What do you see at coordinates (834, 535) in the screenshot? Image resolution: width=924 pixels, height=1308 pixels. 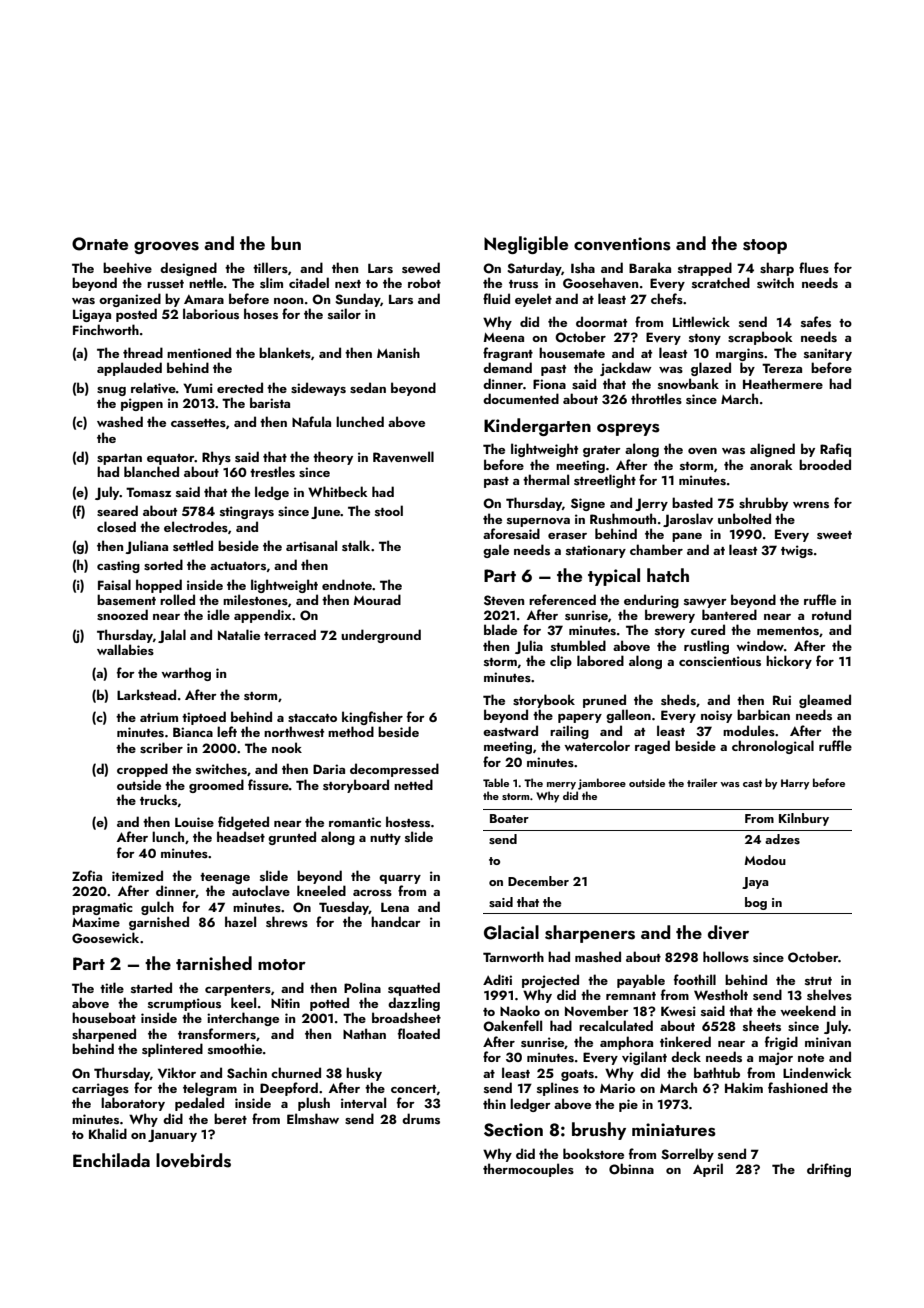 I see `sweet` at bounding box center [834, 535].
